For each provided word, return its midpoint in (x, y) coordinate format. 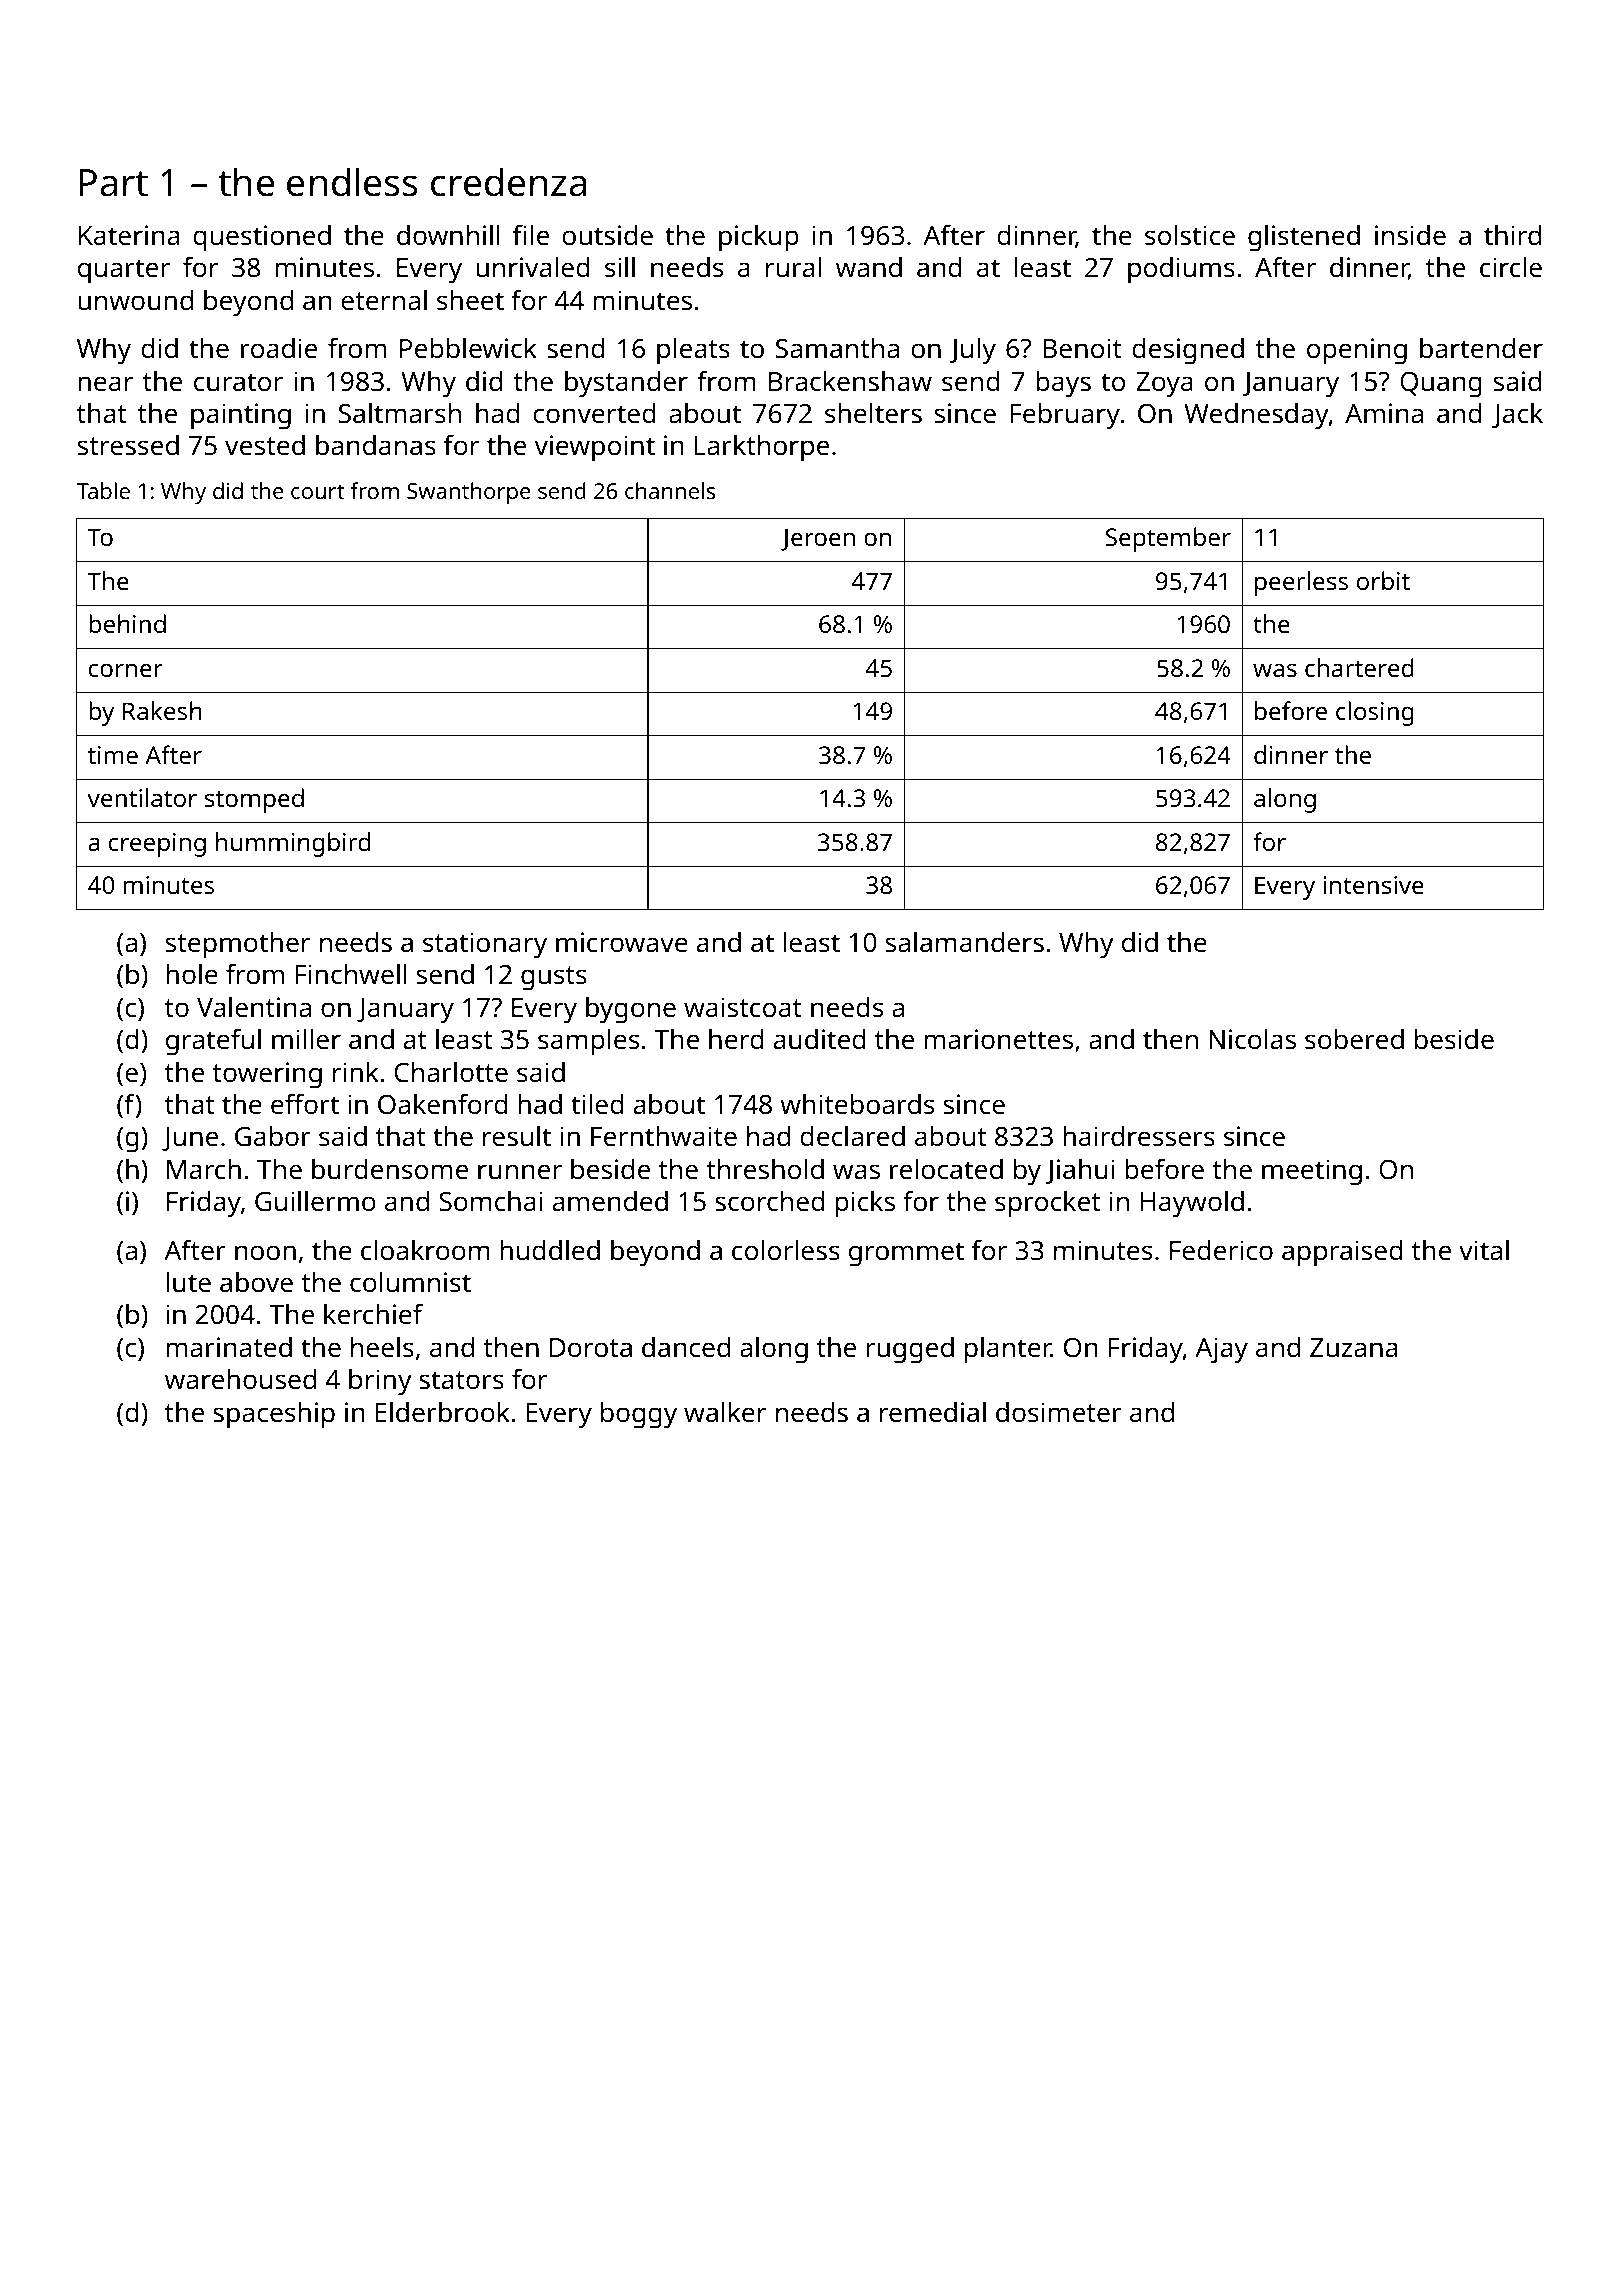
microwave (622, 942)
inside (1410, 235)
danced (686, 1347)
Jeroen (818, 539)
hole (192, 974)
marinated (229, 1347)
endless (352, 182)
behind (127, 623)
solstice (1190, 235)
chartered (1359, 667)
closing (1375, 713)
